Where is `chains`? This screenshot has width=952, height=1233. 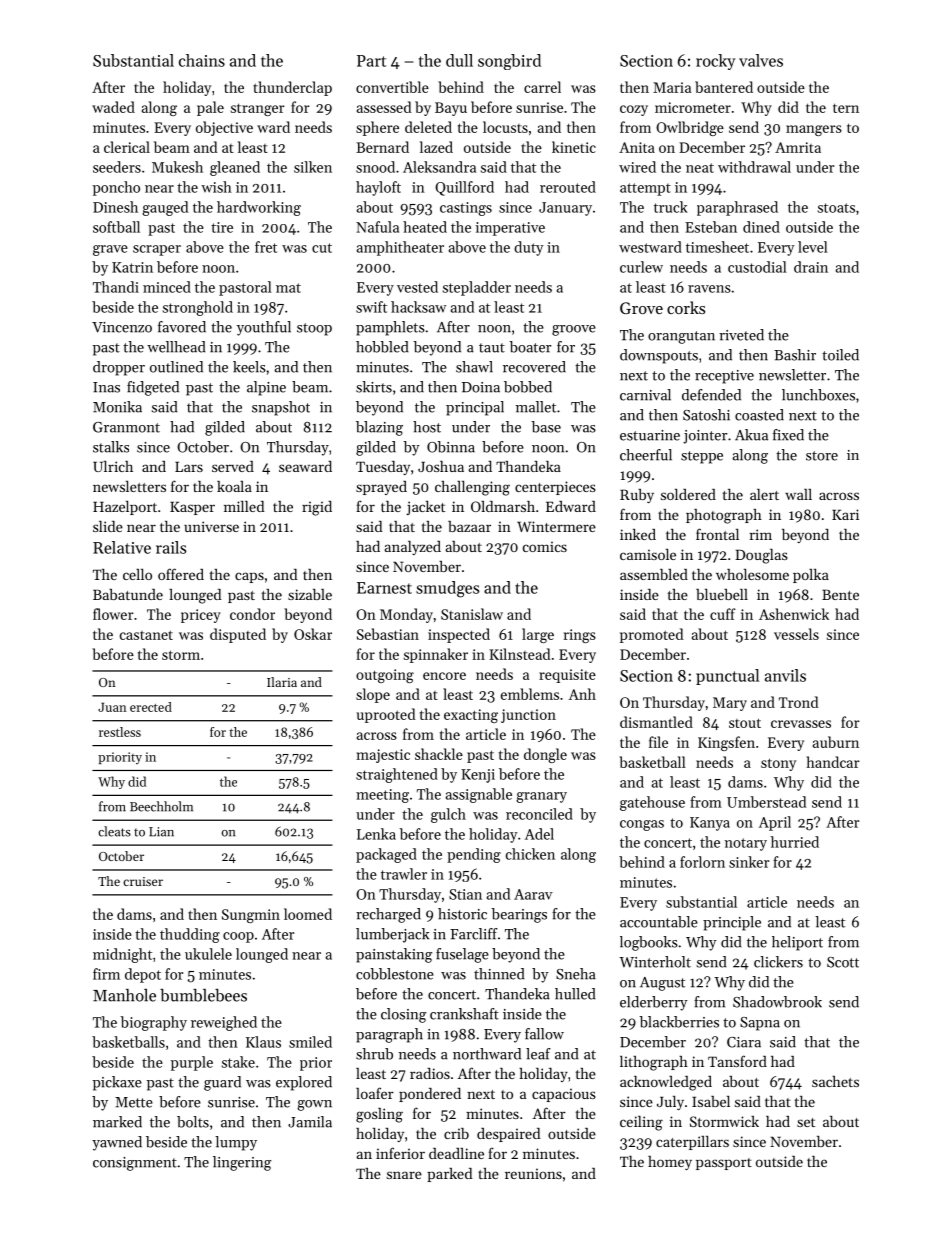 chains is located at coordinates (202, 60).
